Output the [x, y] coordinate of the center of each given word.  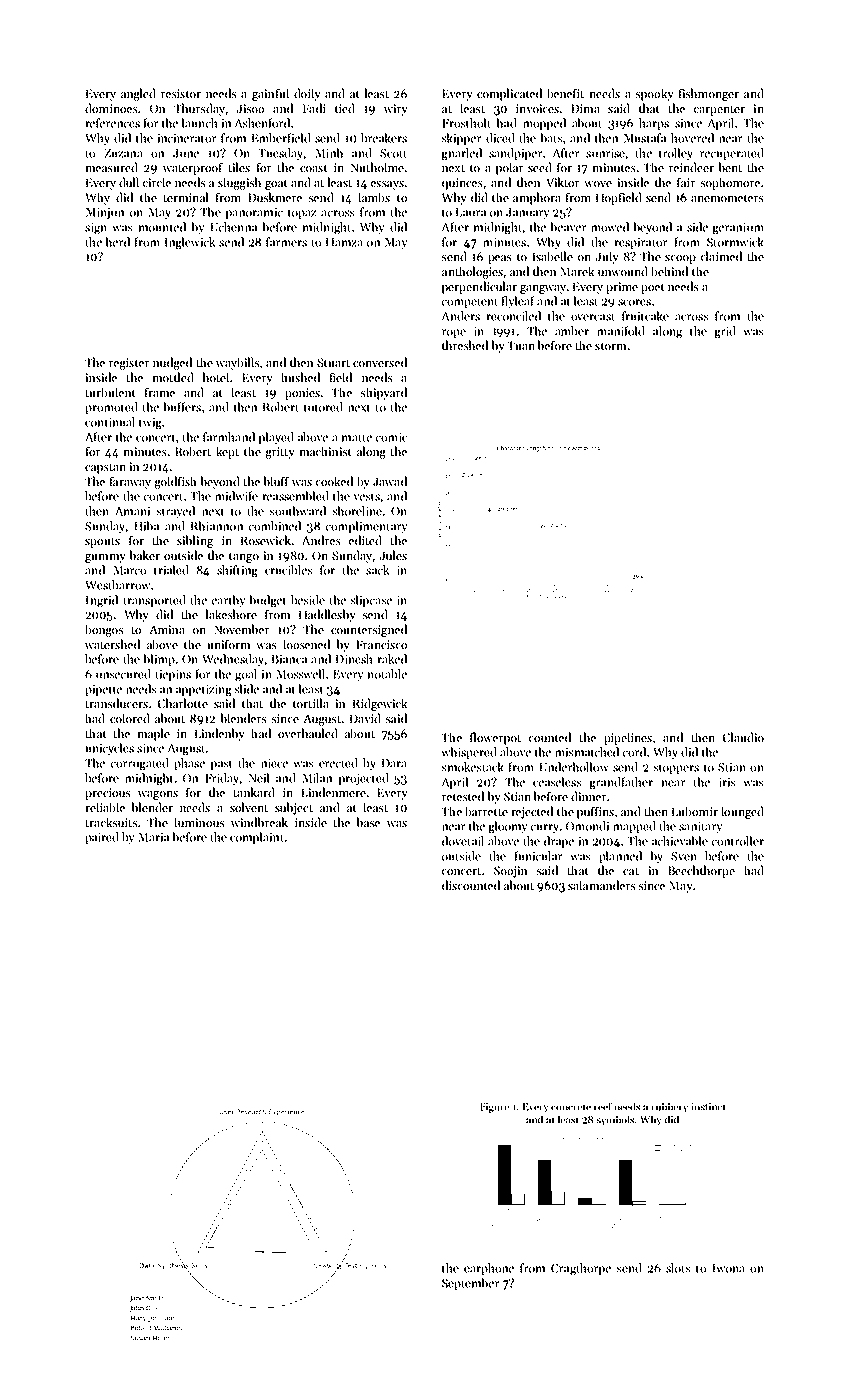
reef [603, 1106]
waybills [238, 363]
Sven [684, 856]
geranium [738, 229]
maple [154, 734]
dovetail [463, 841]
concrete [571, 1107]
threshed [465, 345]
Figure [495, 1108]
